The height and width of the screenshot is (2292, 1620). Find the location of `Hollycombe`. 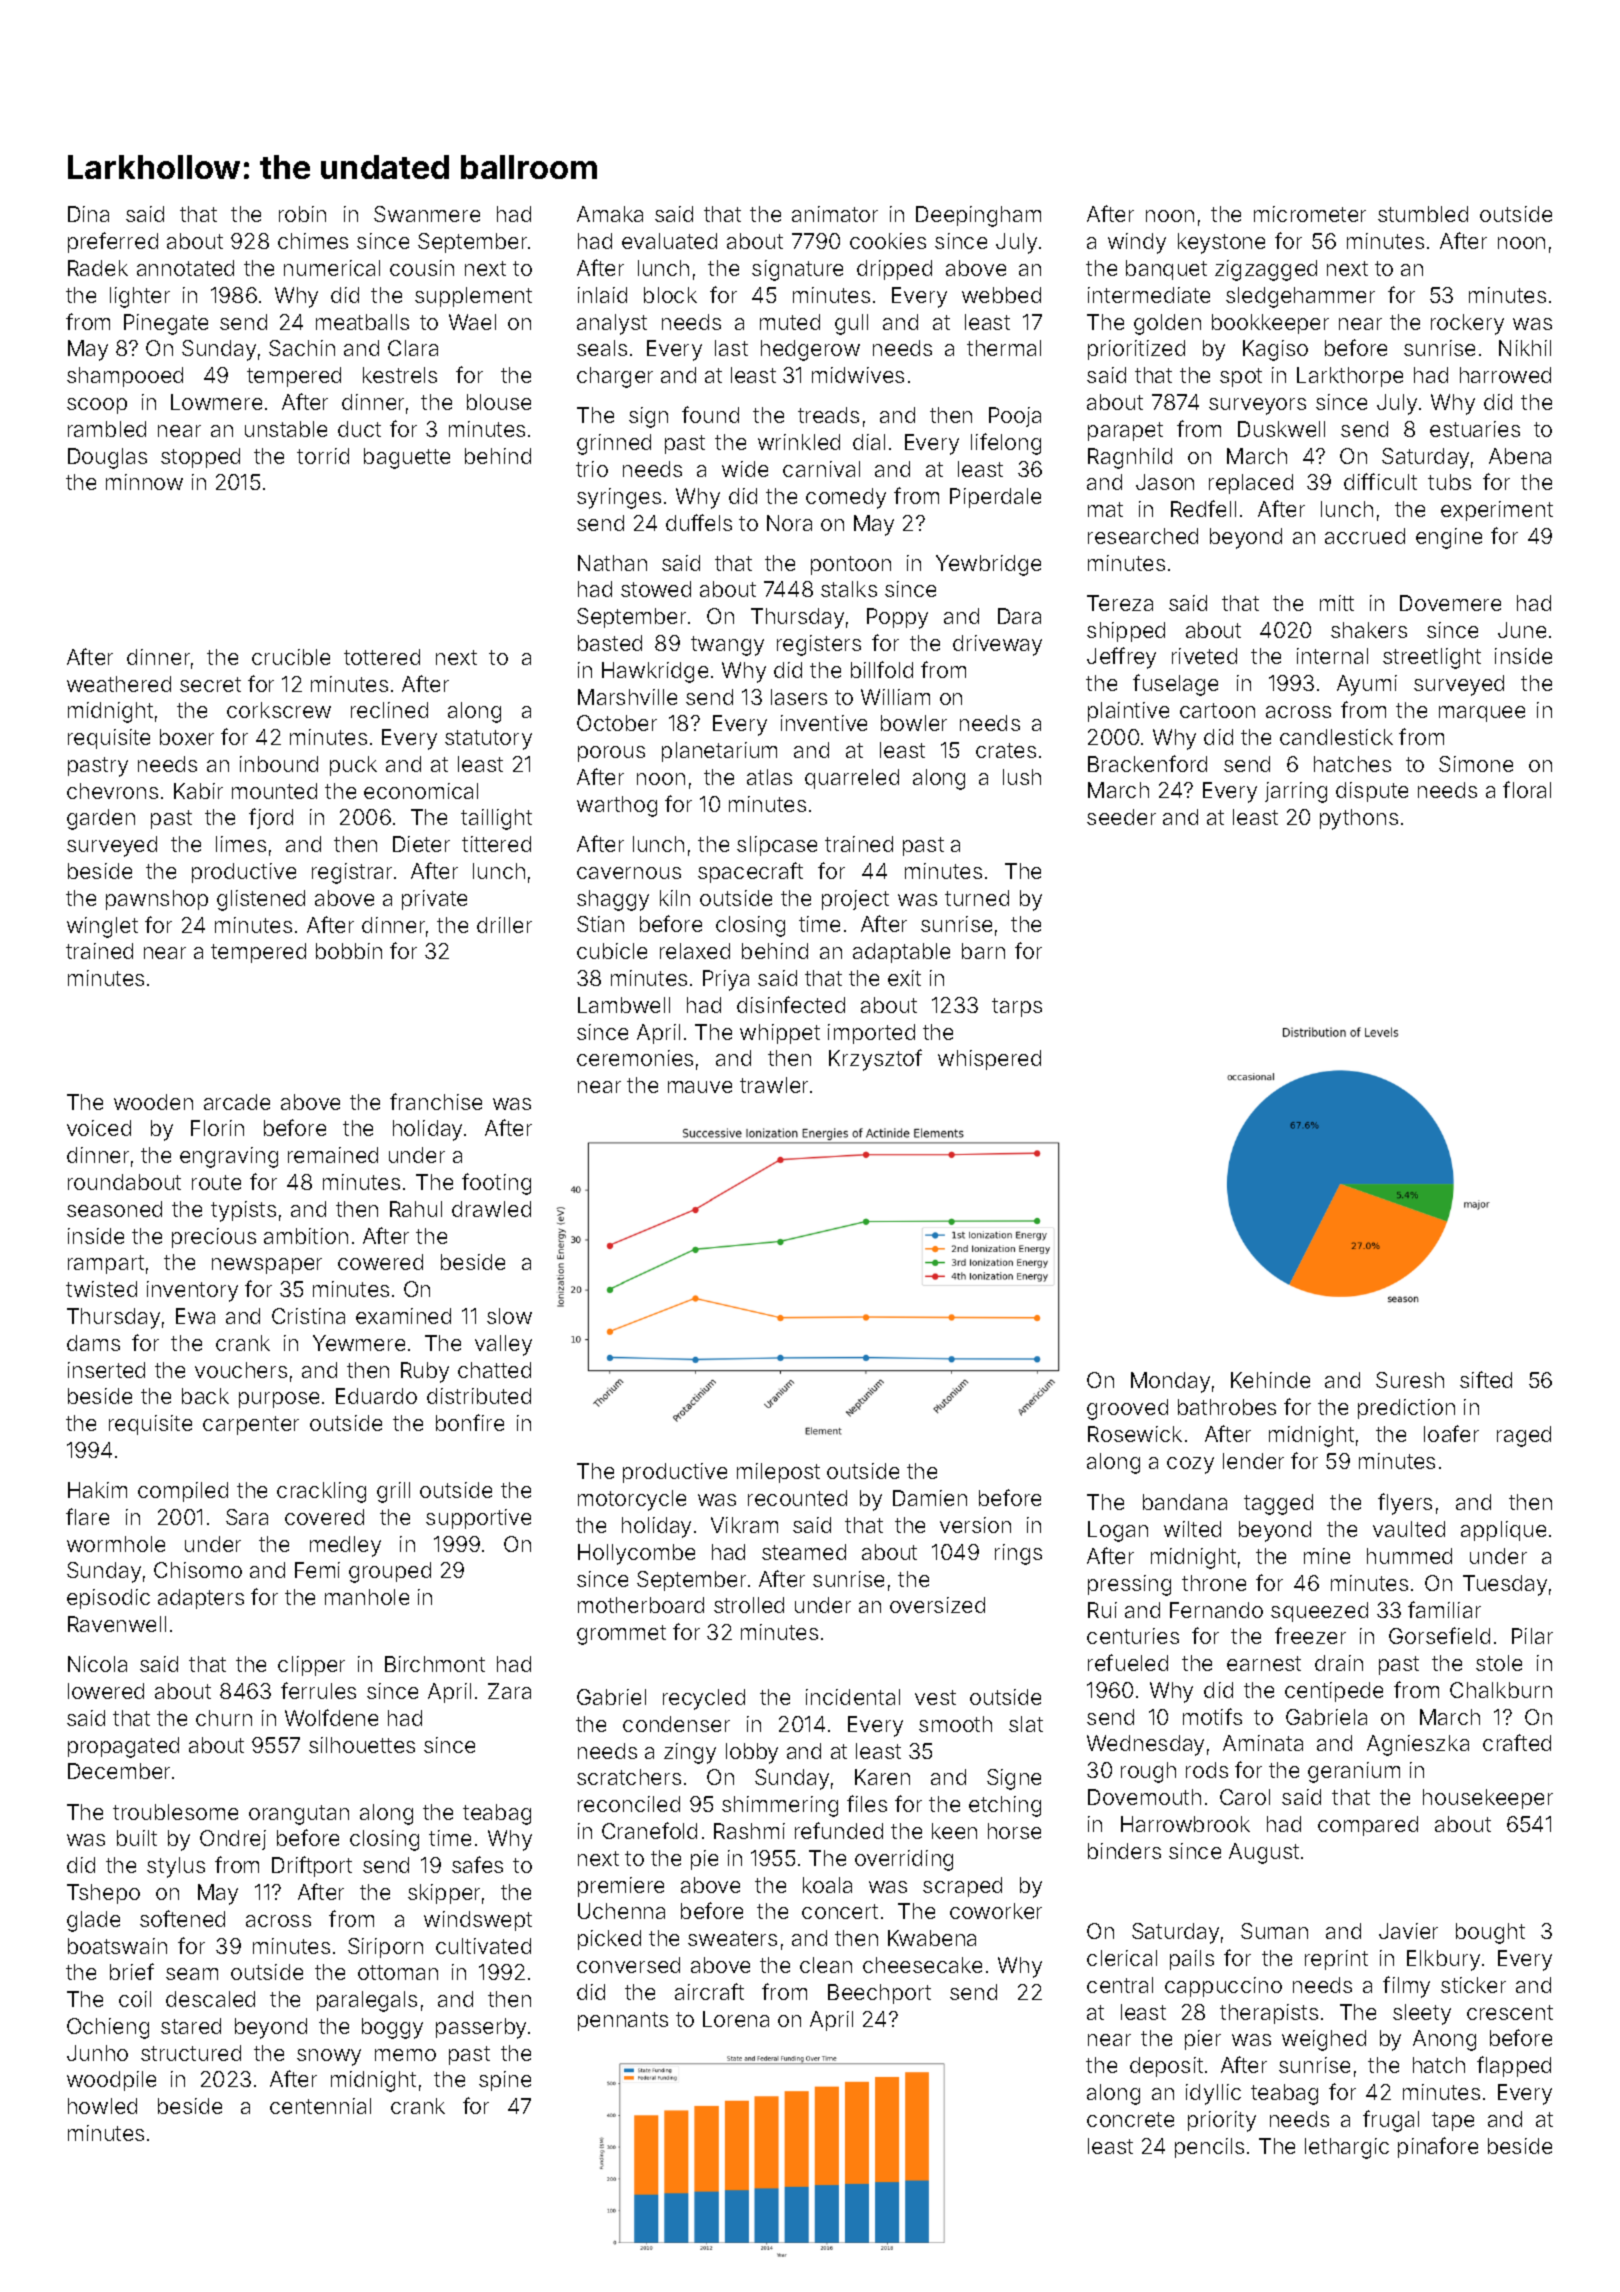

Hollycombe is located at coordinates (636, 1554).
